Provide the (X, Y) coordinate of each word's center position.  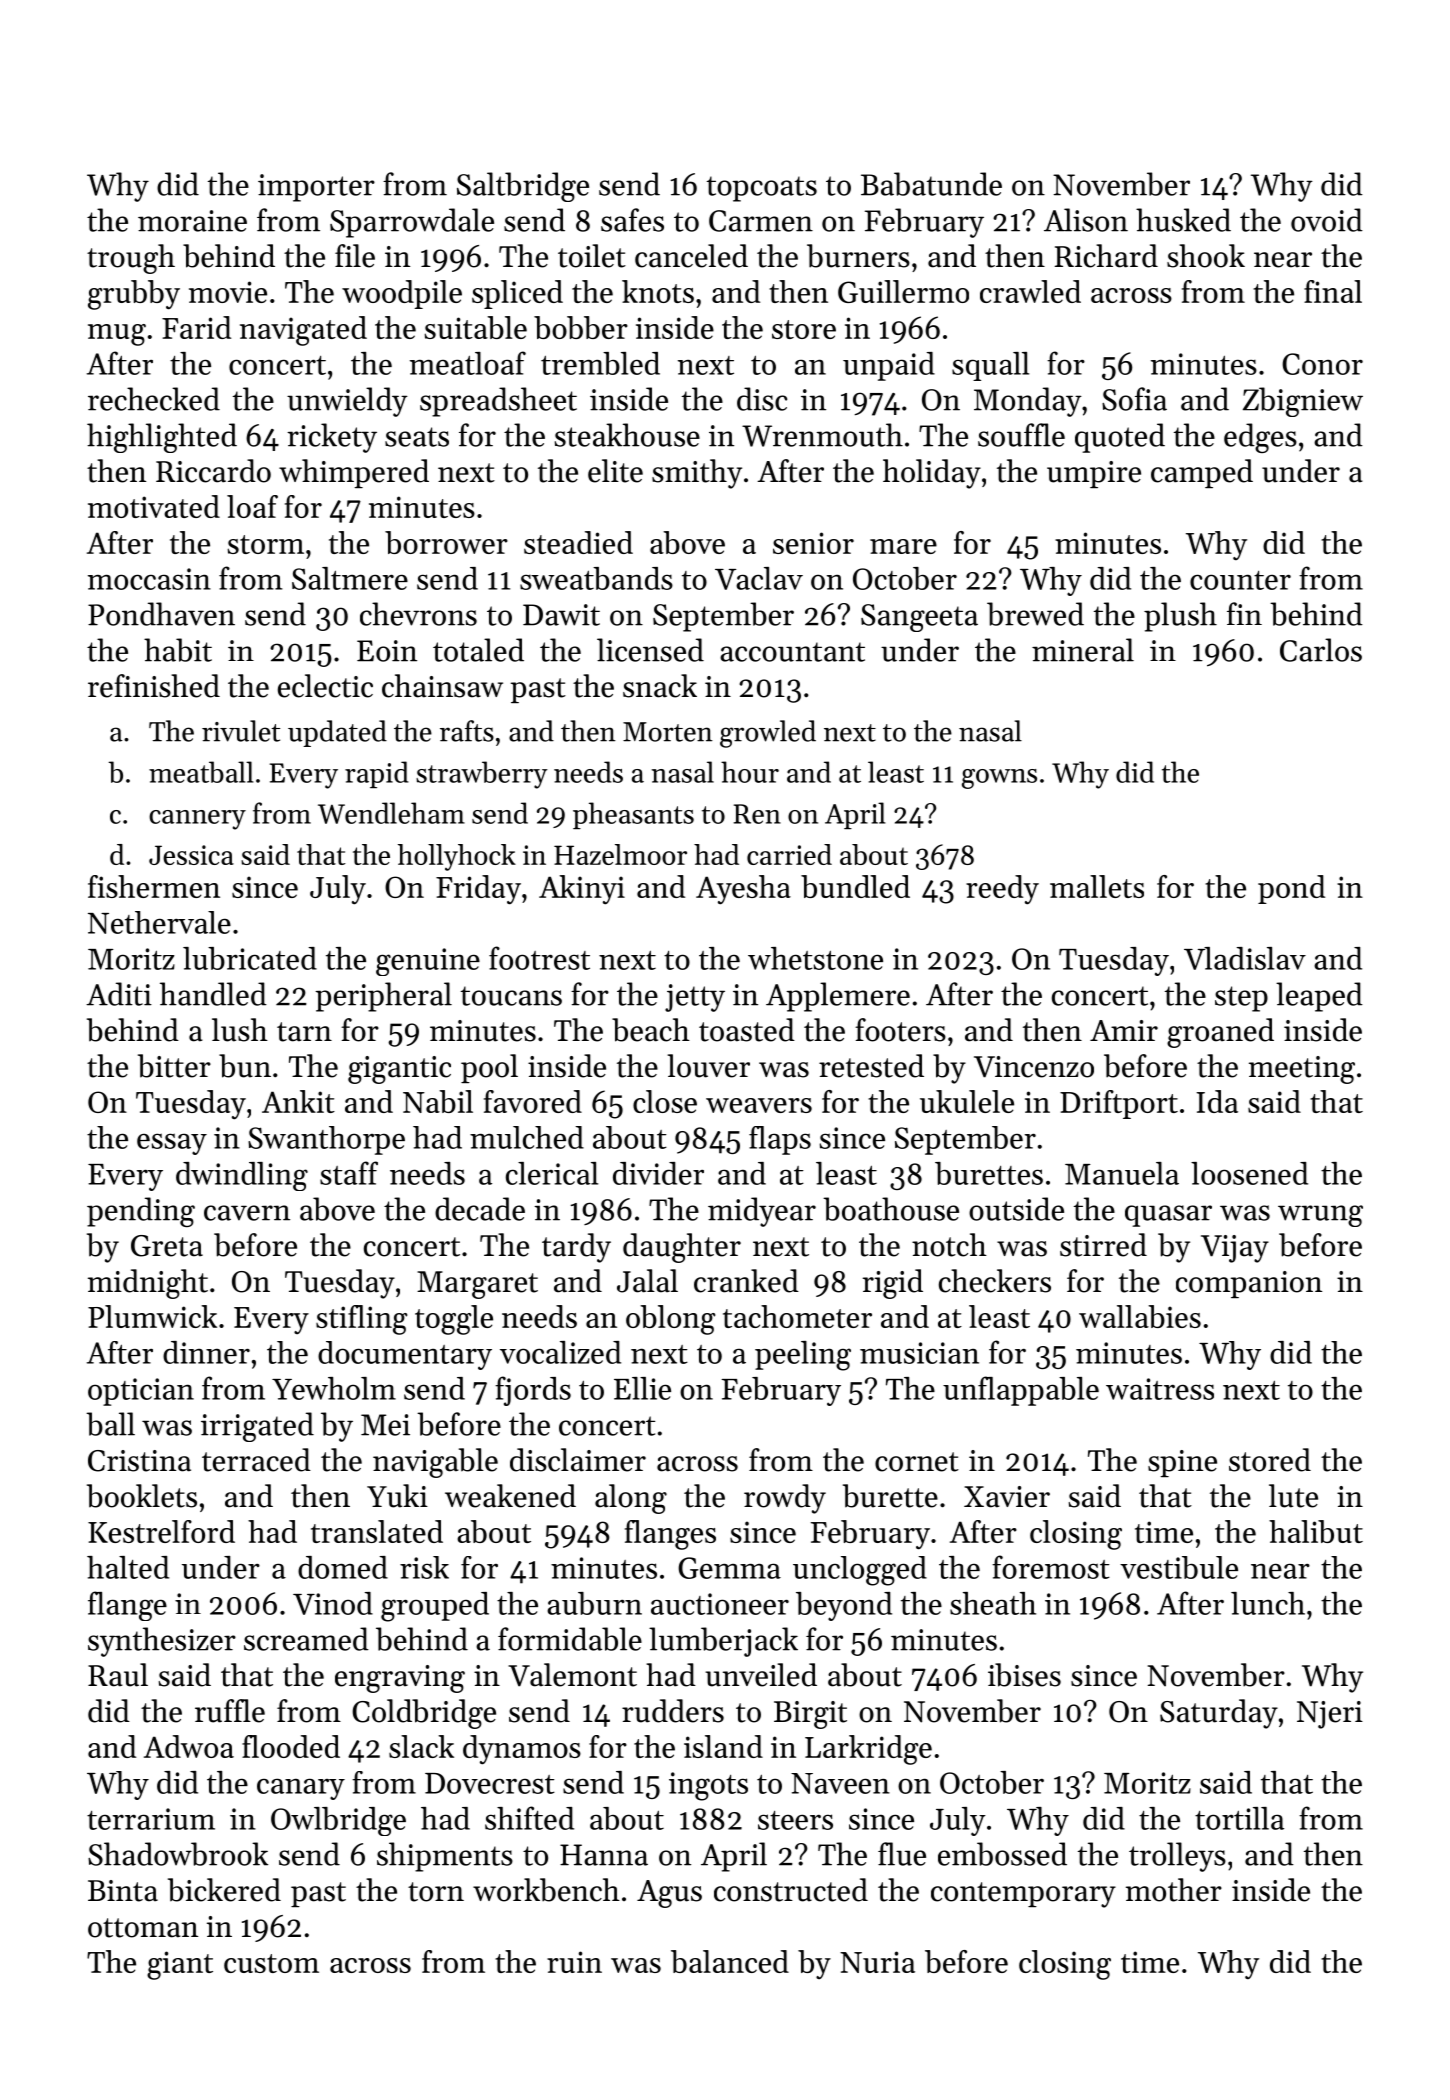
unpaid (889, 366)
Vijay (1235, 1249)
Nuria (877, 1962)
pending (141, 1212)
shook (1206, 256)
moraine (192, 221)
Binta (123, 1891)
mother (1174, 1890)
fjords (533, 1391)
